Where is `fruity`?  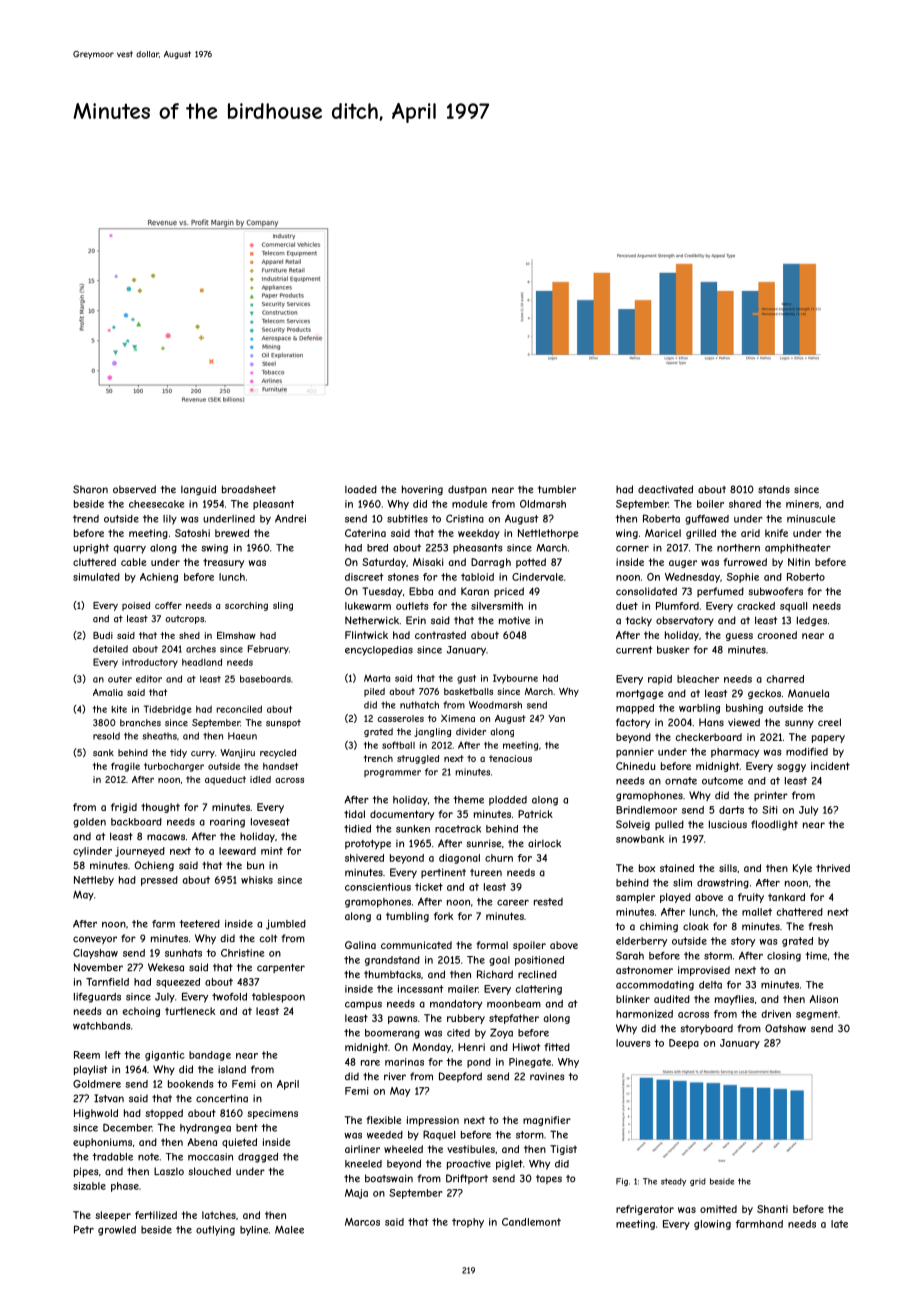
fruity is located at coordinates (751, 898).
